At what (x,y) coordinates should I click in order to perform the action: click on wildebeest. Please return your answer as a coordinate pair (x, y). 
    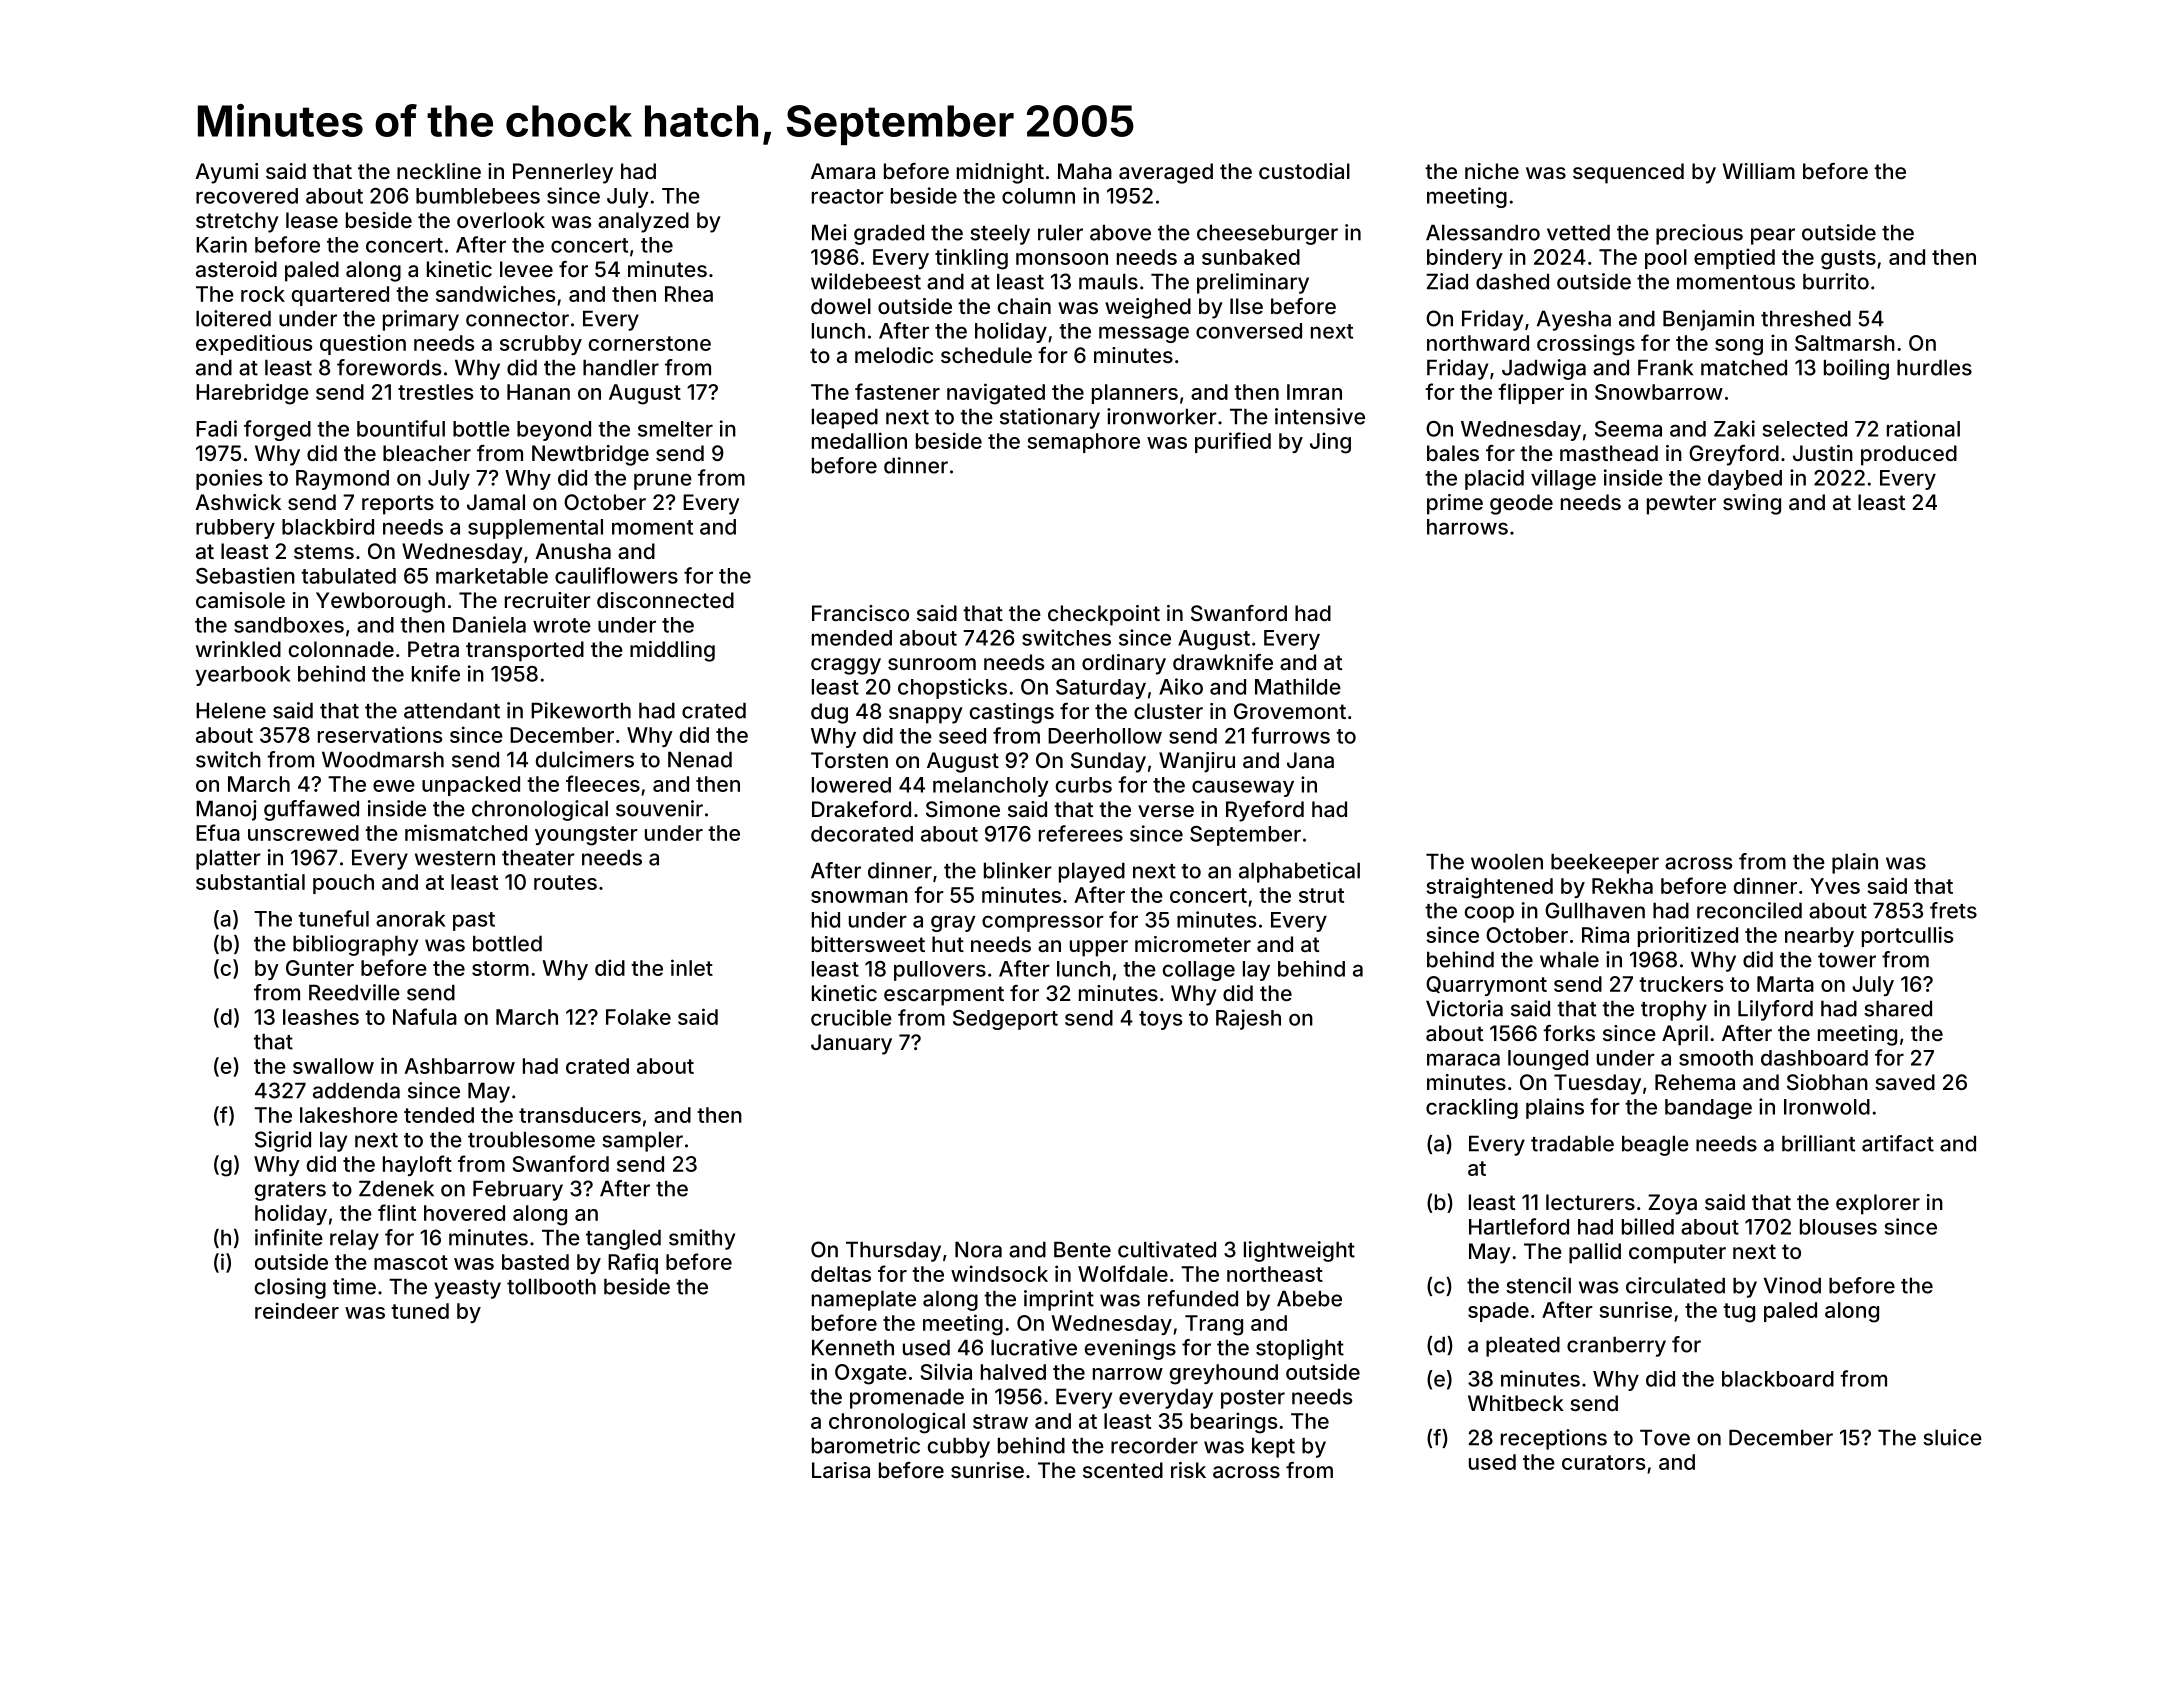
    Looking at the image, I should click on (866, 281).
